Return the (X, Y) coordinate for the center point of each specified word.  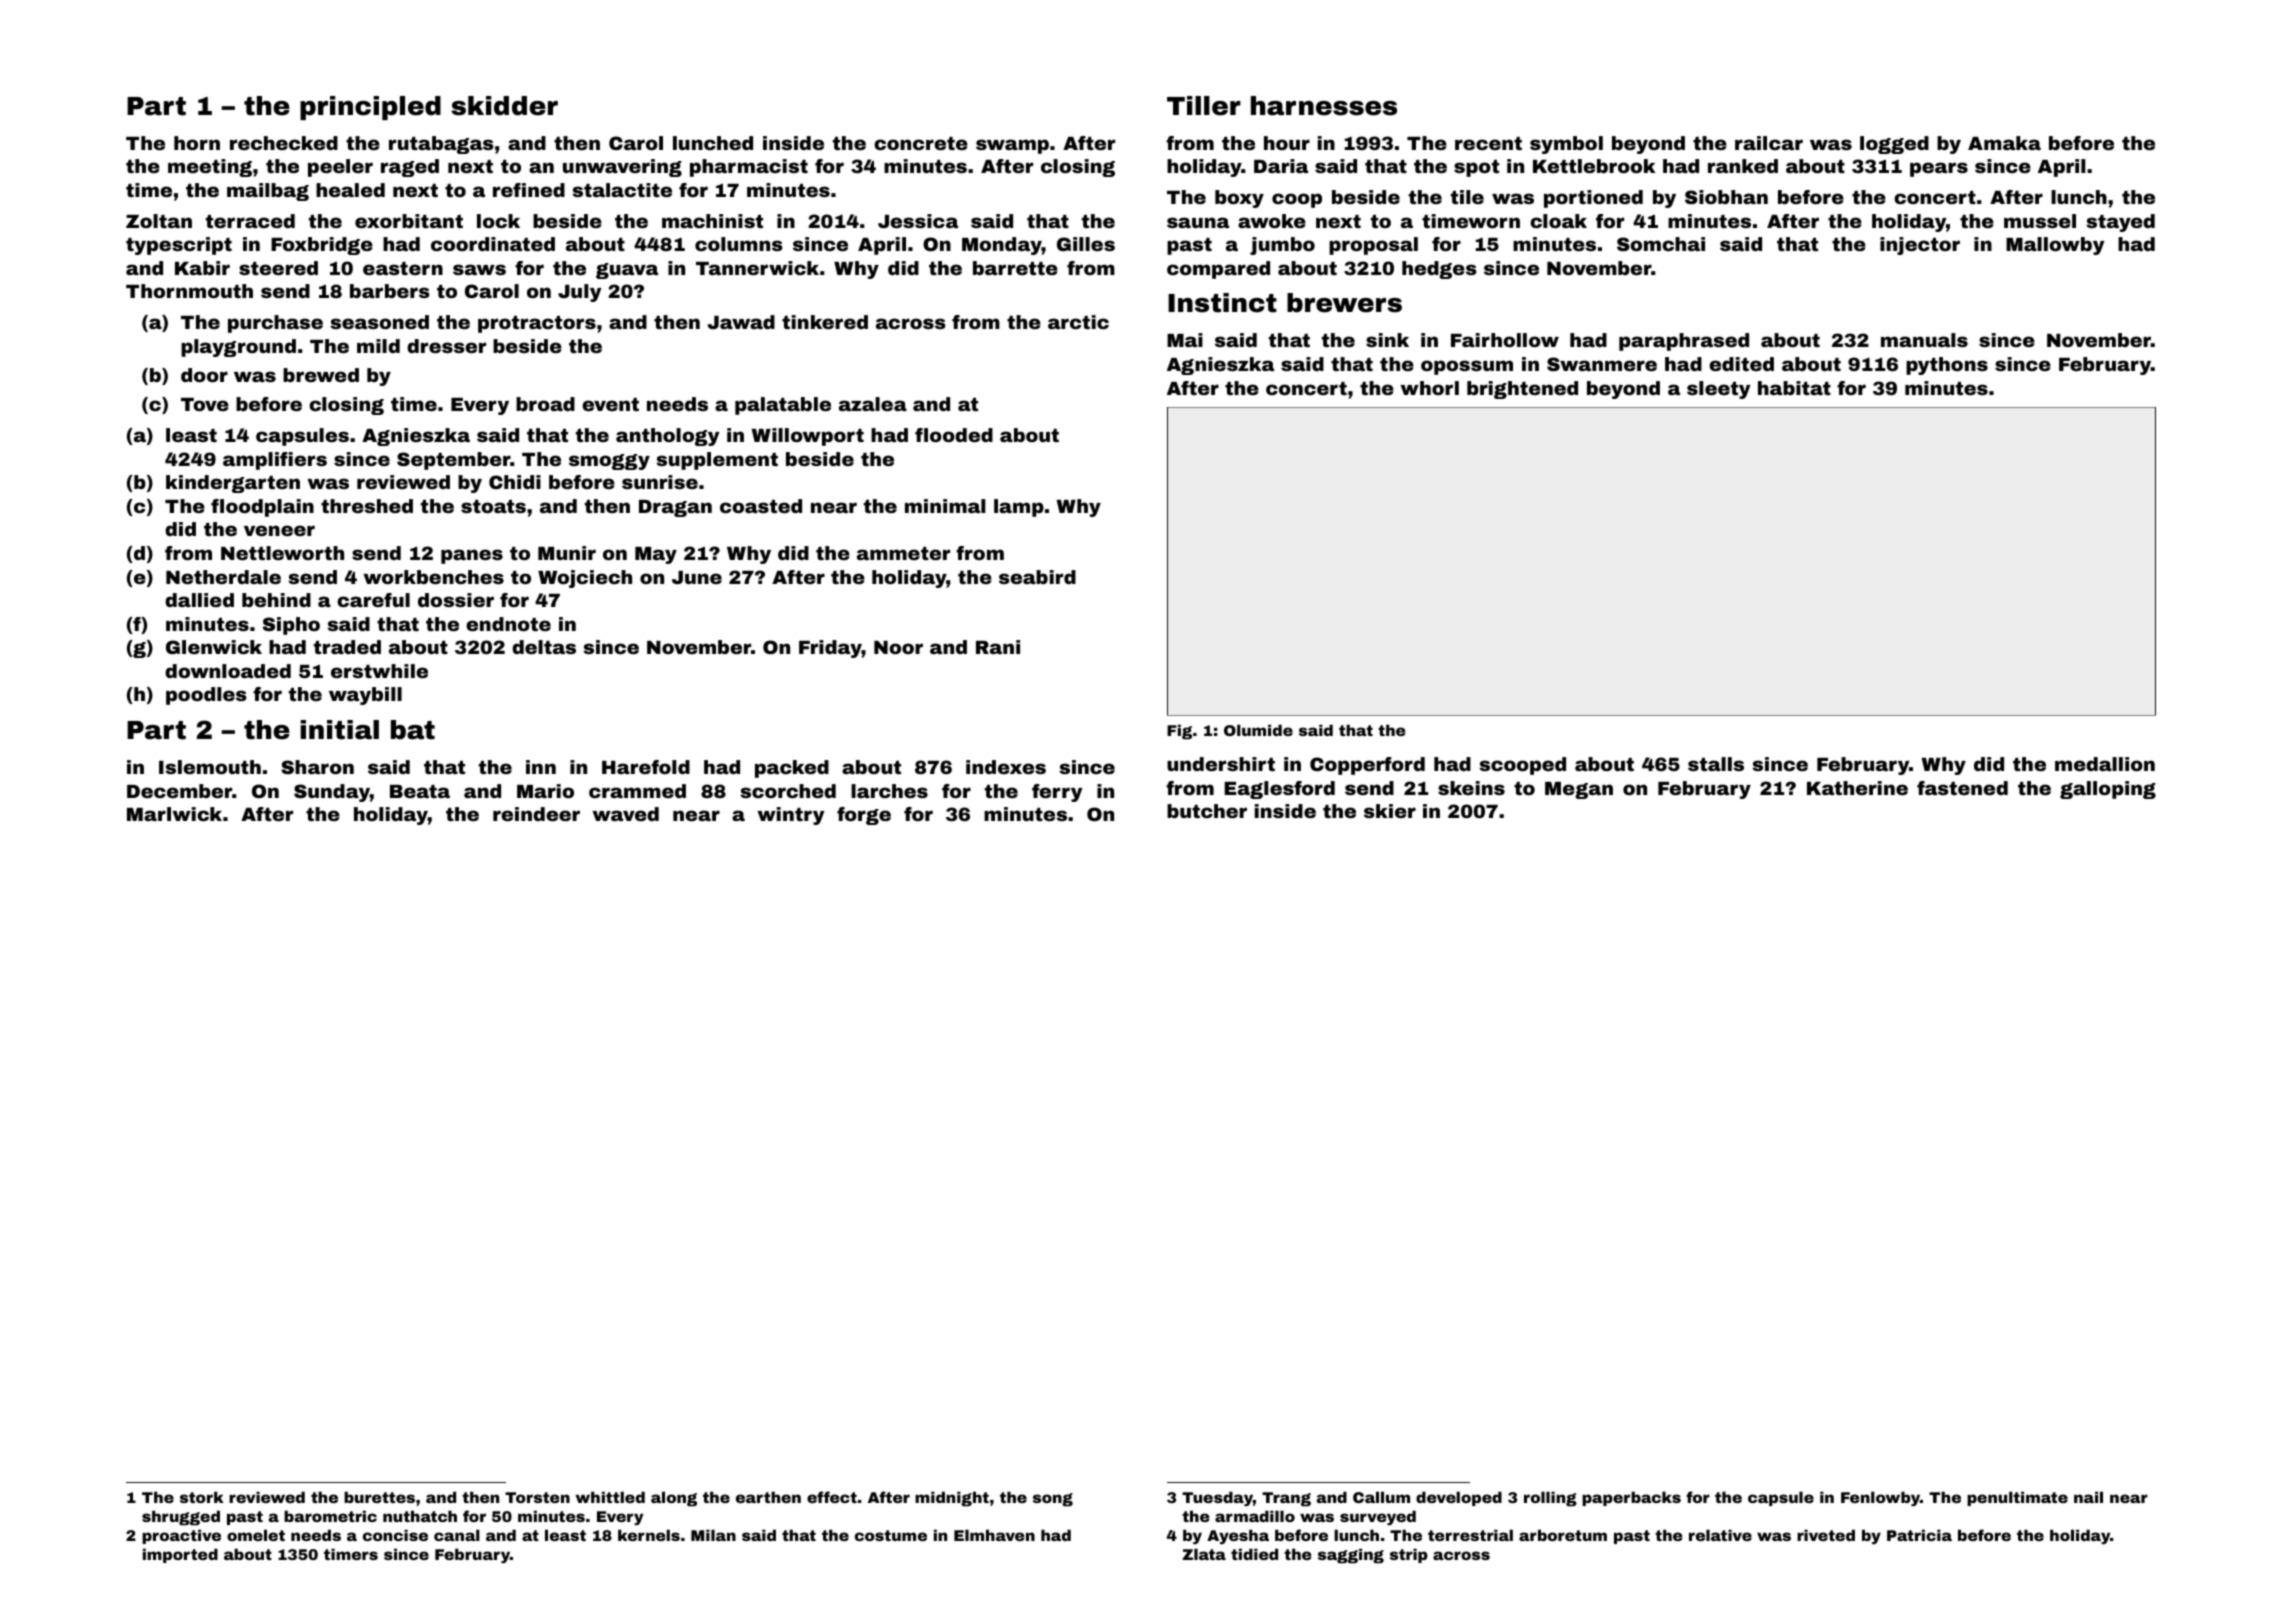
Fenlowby (1880, 1498)
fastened (1962, 788)
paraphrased (1684, 342)
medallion (2105, 764)
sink (1387, 340)
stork (202, 1497)
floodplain (262, 508)
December (179, 791)
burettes (379, 1497)
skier (1390, 811)
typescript (179, 246)
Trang (1286, 1499)
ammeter (903, 553)
